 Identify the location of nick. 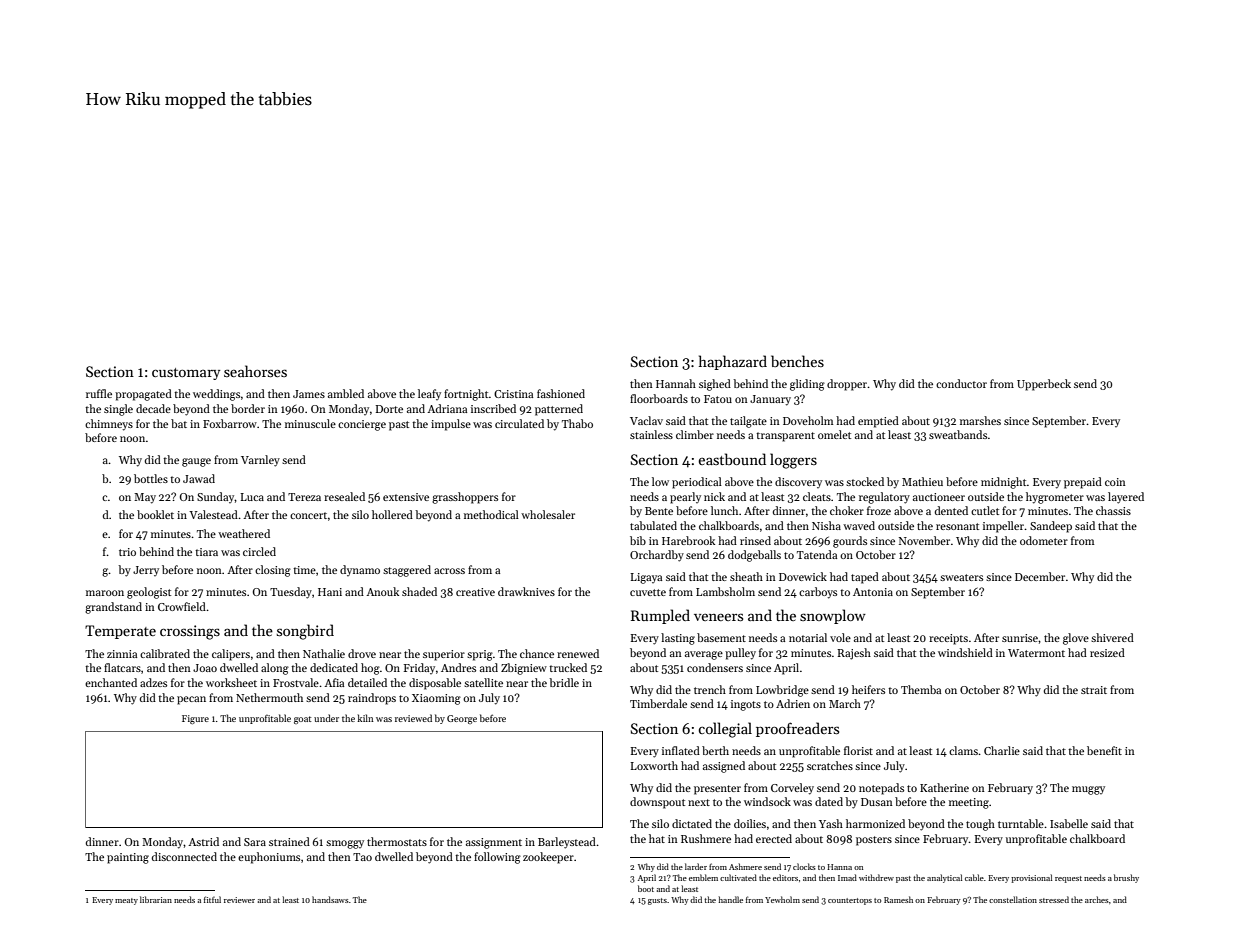
(714, 496).
